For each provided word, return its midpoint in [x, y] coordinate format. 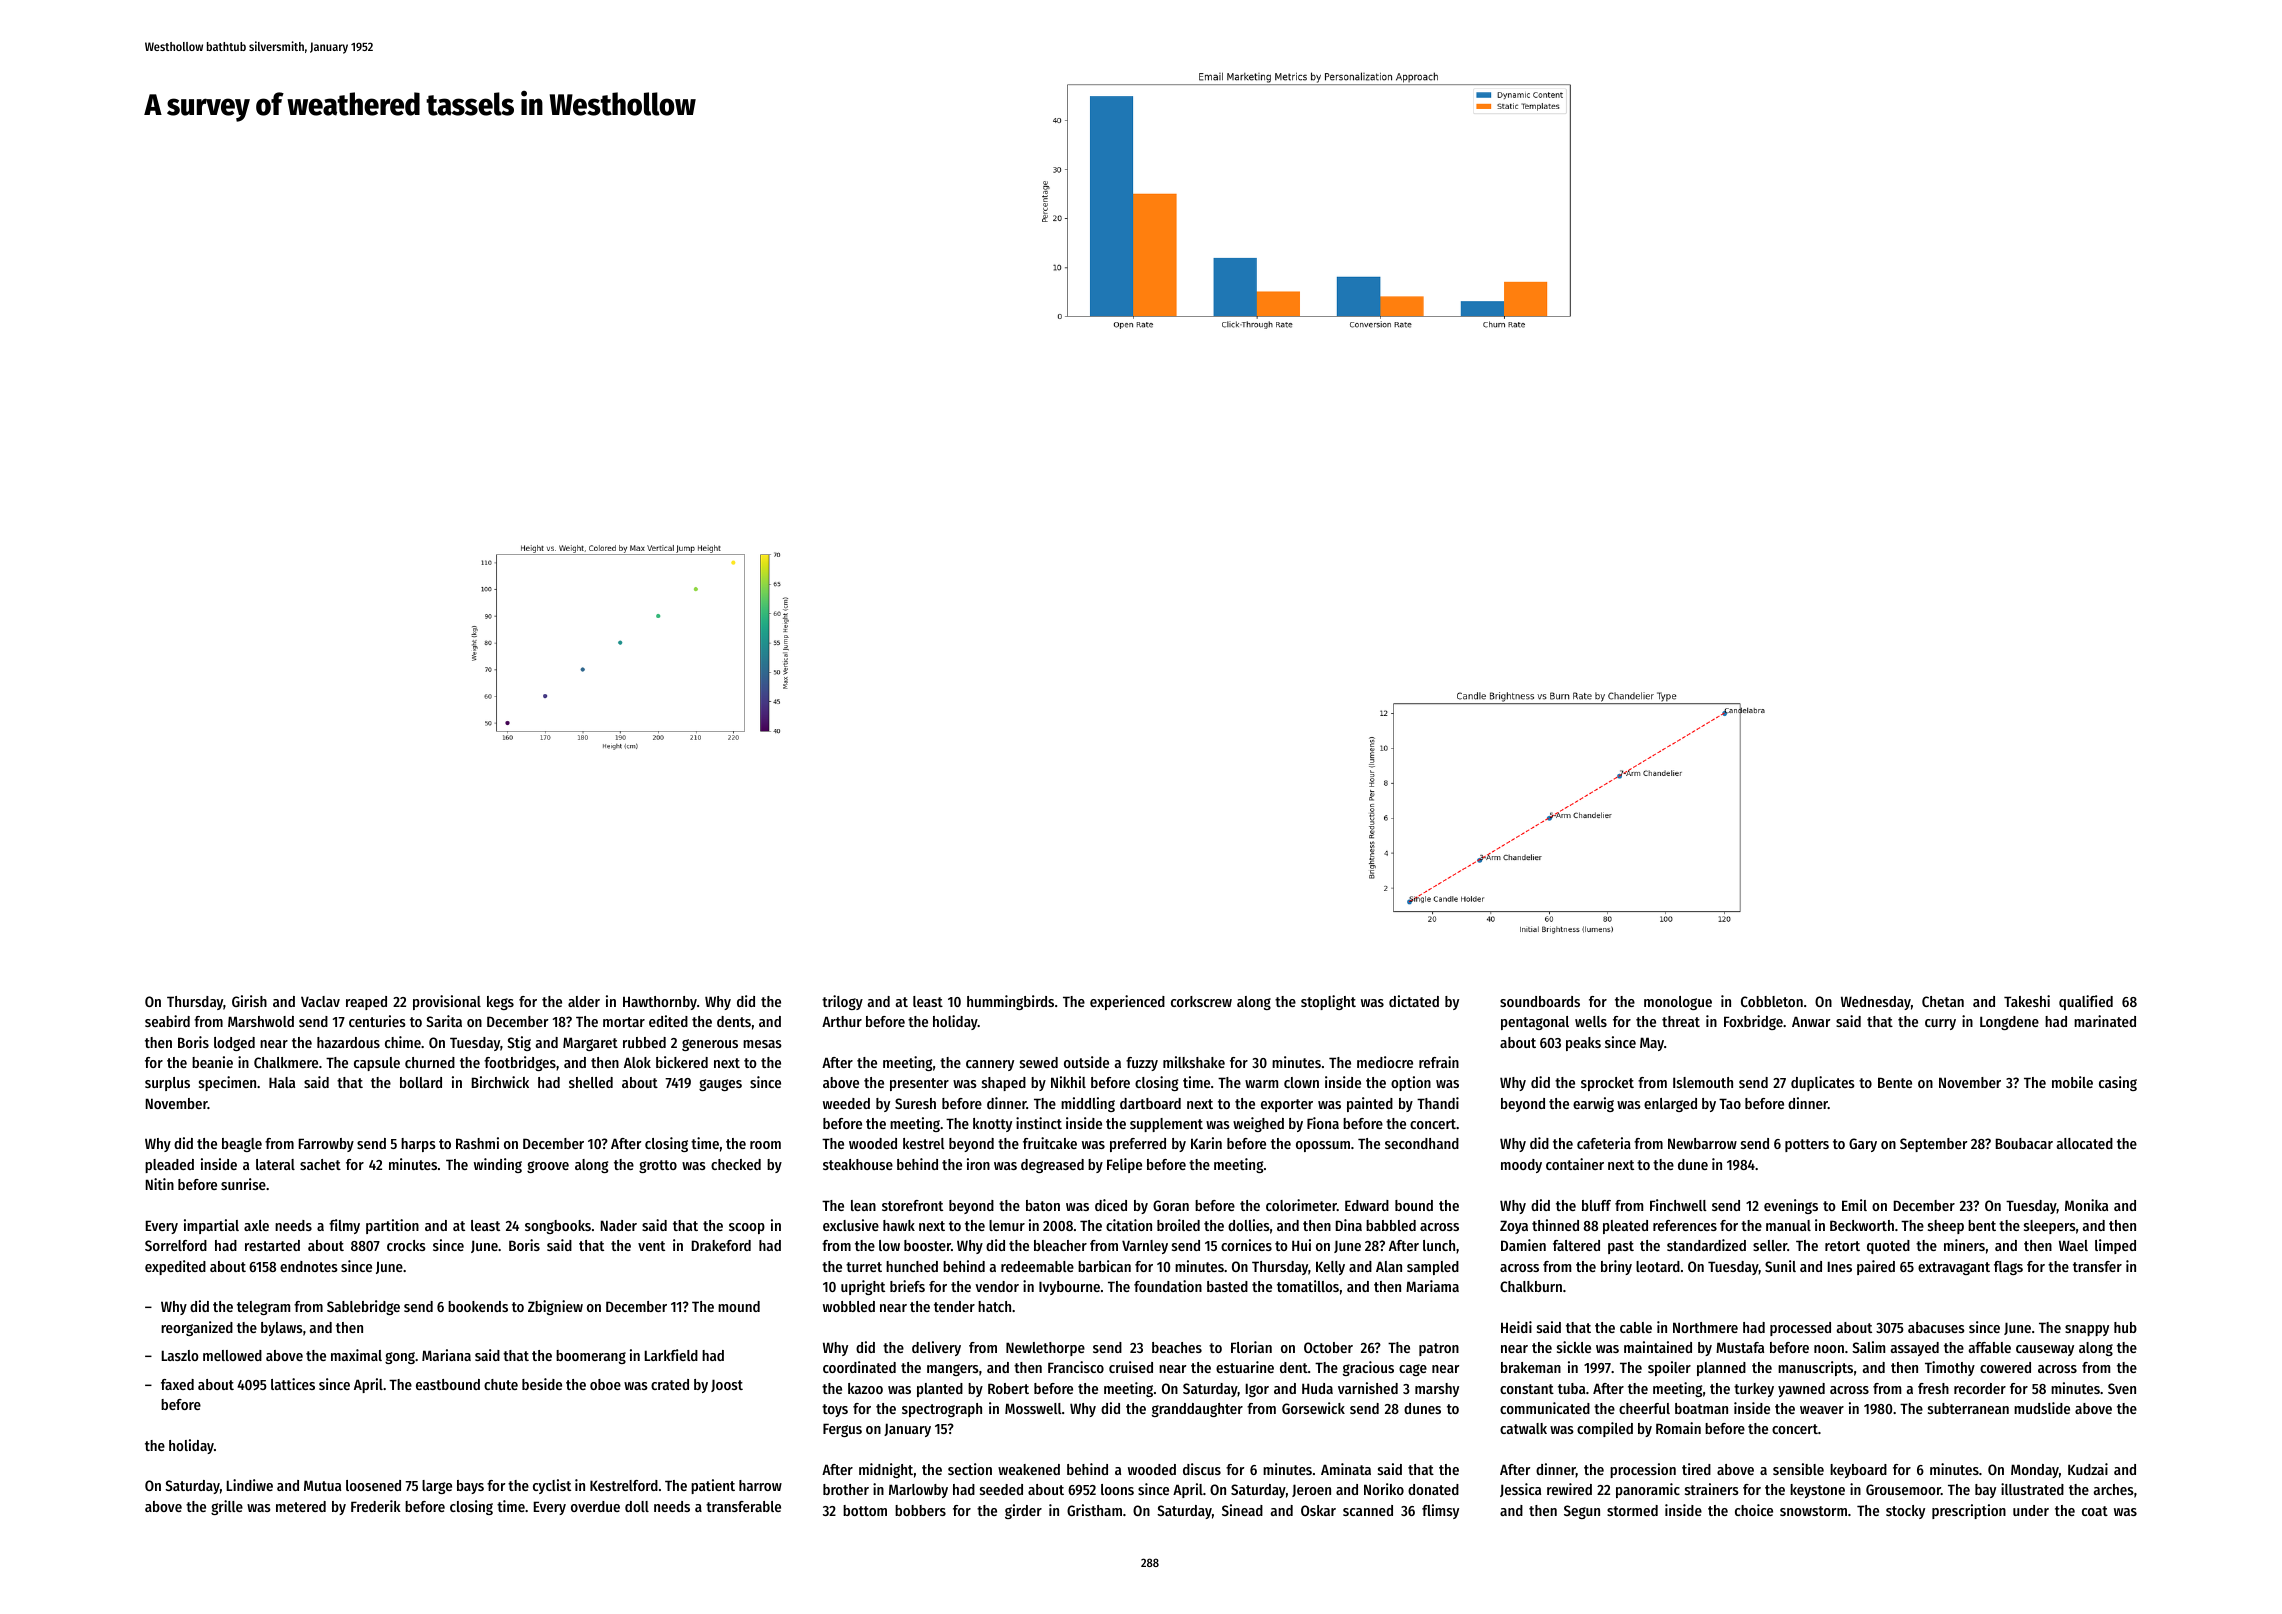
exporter [1287, 1105]
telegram [263, 1308]
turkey [1754, 1390]
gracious [1368, 1368]
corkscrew [1201, 1001]
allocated [2085, 1143]
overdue [595, 1506]
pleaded [169, 1166]
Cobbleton [1772, 1001]
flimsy [1440, 1511]
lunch [1439, 1245]
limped [2115, 1246]
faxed [177, 1384]
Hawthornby [660, 1003]
